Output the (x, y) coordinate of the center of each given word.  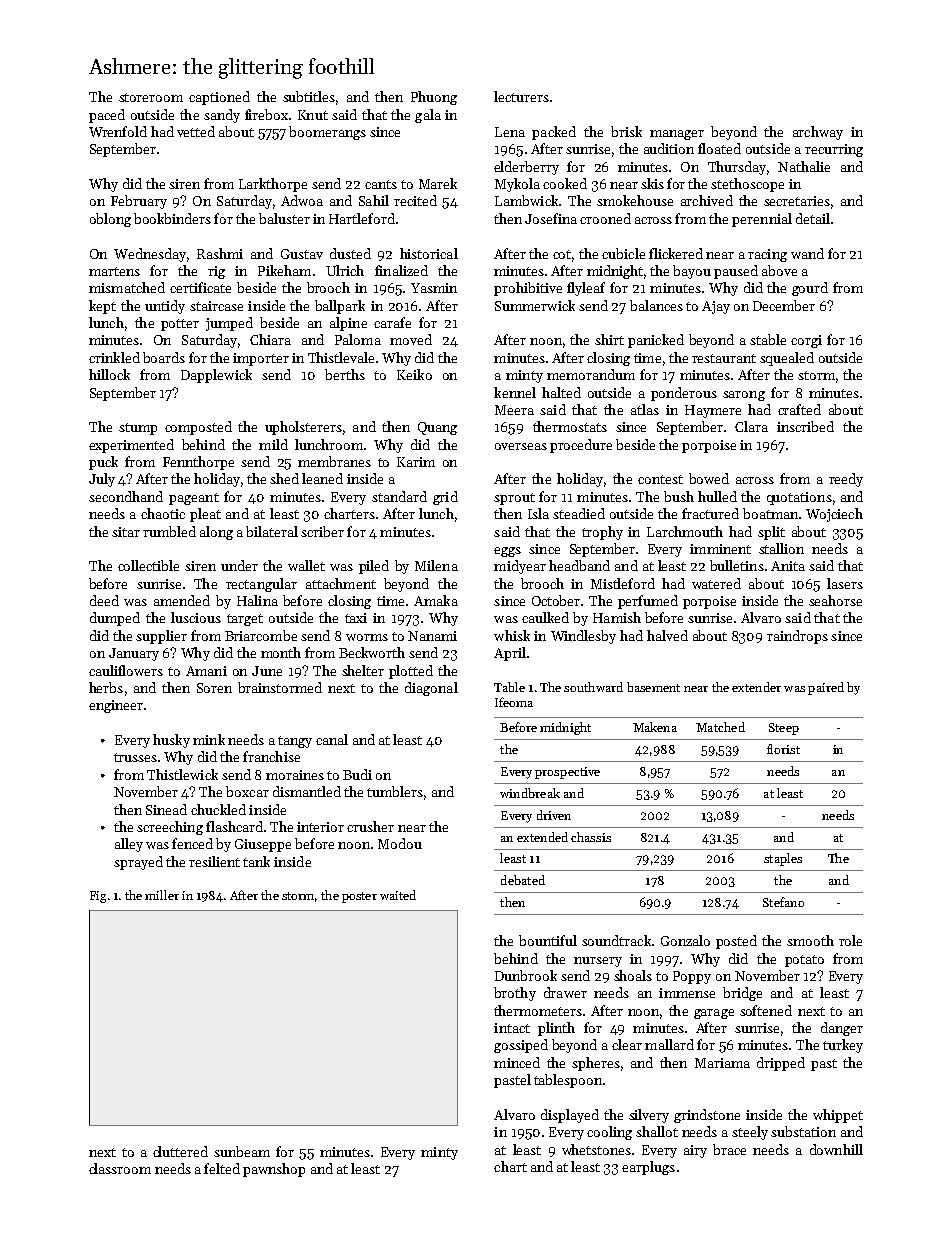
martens (114, 271)
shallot (657, 1131)
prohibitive (528, 289)
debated (523, 880)
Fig (98, 897)
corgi (806, 341)
